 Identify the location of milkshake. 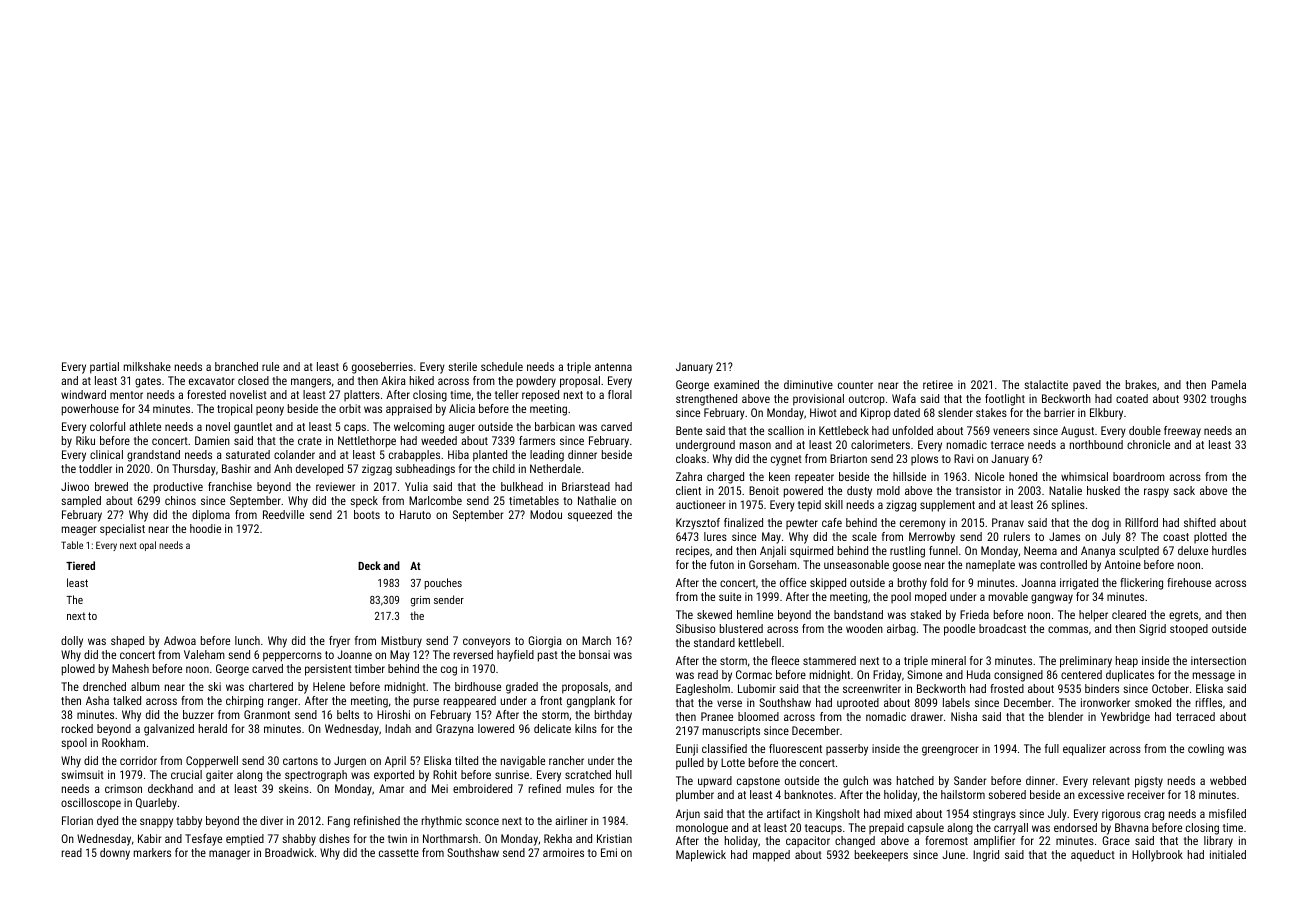
(147, 366).
